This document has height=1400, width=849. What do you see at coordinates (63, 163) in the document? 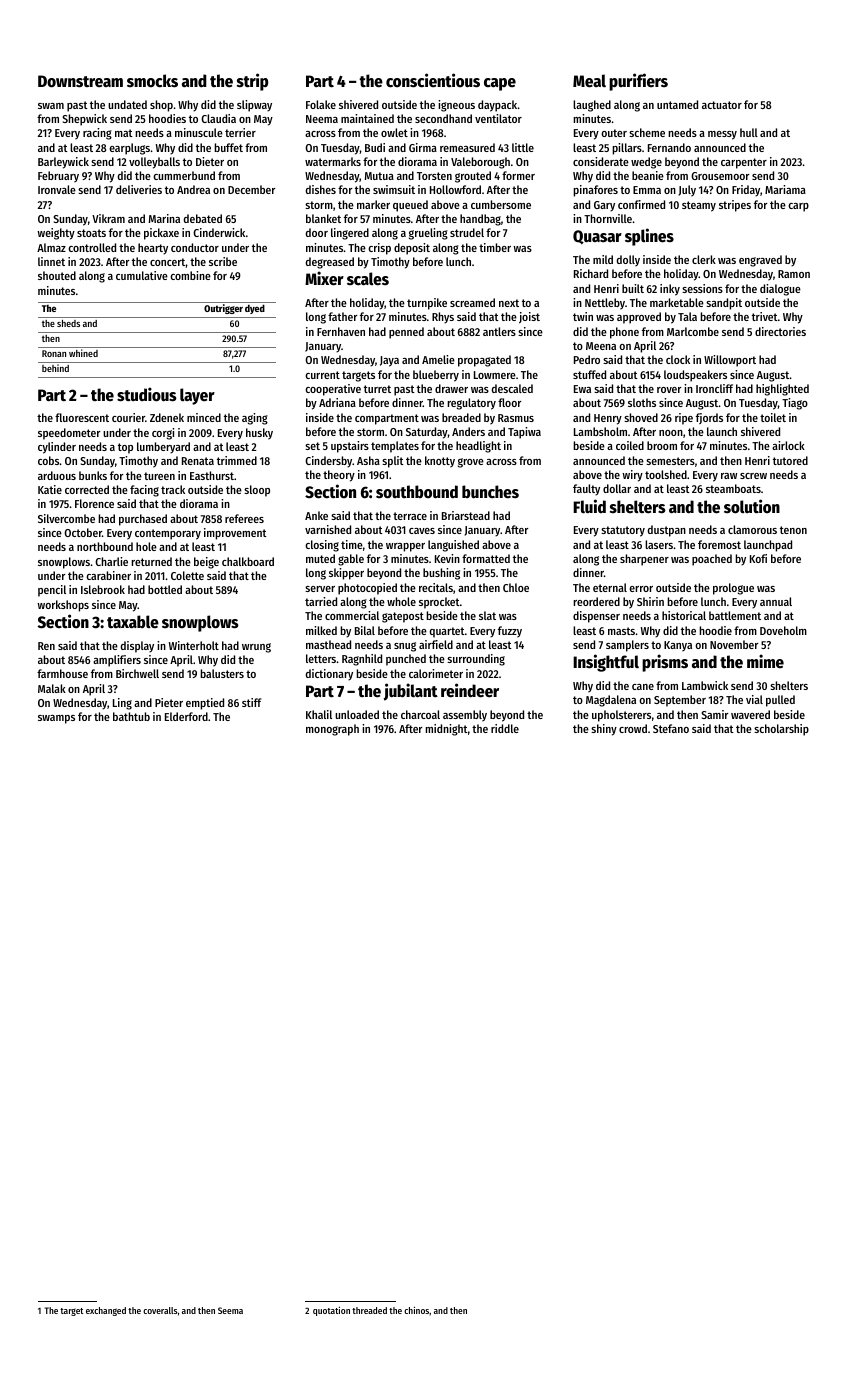
I see `Barleywick` at bounding box center [63, 163].
